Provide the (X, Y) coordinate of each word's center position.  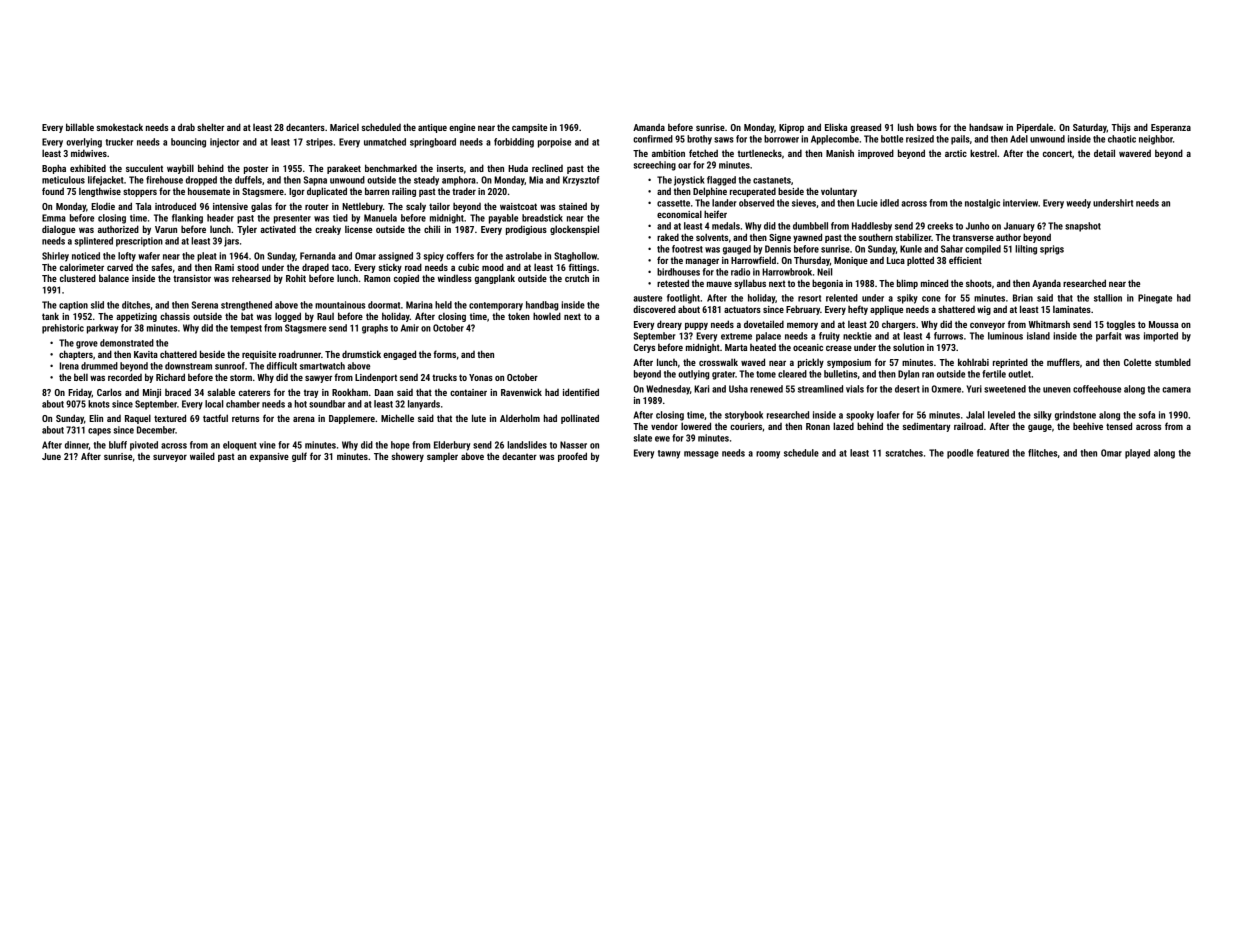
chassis (175, 316)
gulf (299, 457)
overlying (84, 143)
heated (763, 347)
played (1137, 454)
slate (642, 438)
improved (876, 154)
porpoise (554, 143)
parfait (1109, 337)
